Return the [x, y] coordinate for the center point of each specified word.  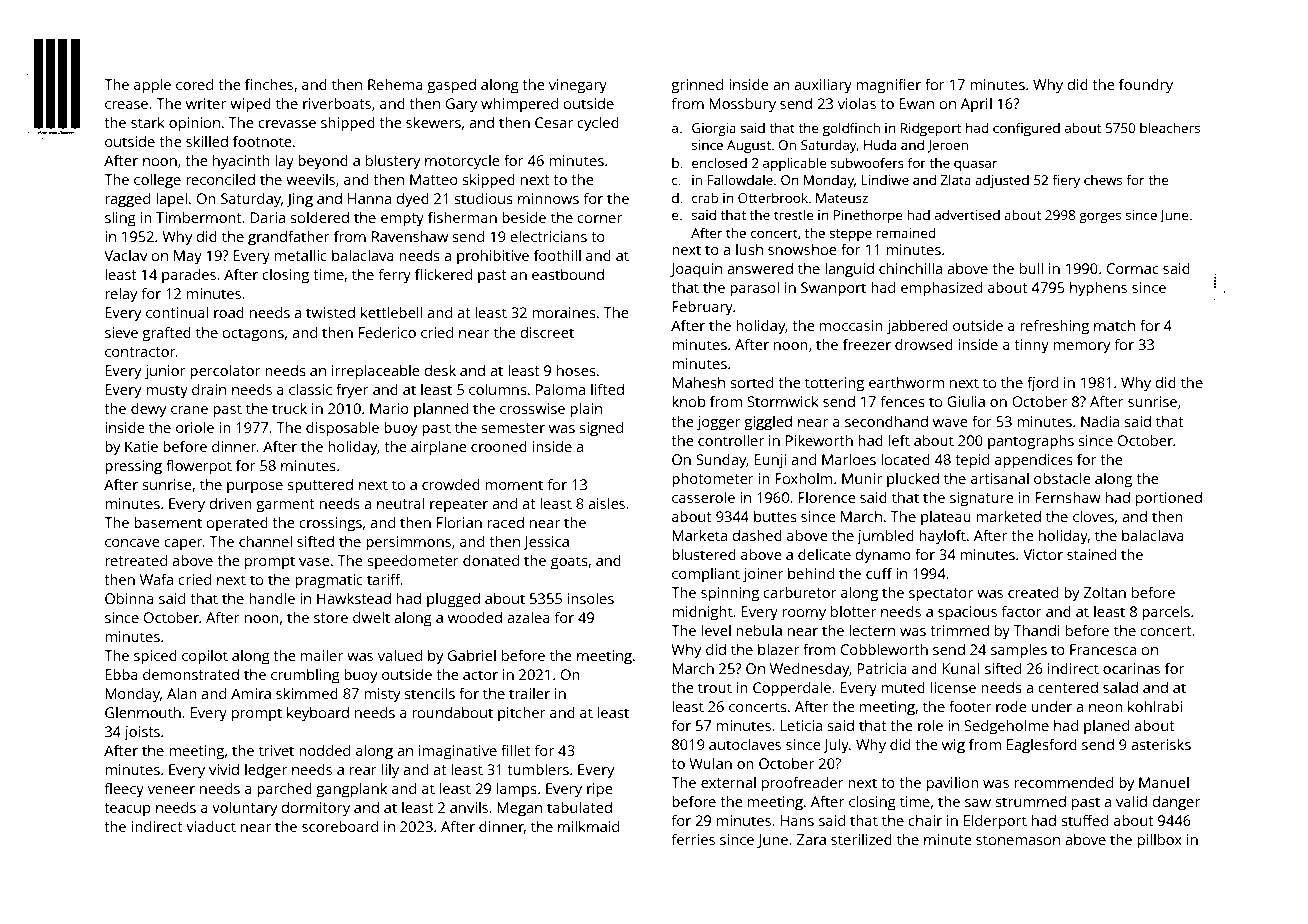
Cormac [1133, 268]
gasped [451, 86]
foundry [1146, 86]
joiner [763, 575]
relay [121, 295]
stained [1091, 554]
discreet [547, 332]
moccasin [851, 325]
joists [142, 733]
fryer [352, 391]
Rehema [395, 84]
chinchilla [910, 268]
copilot [205, 657]
